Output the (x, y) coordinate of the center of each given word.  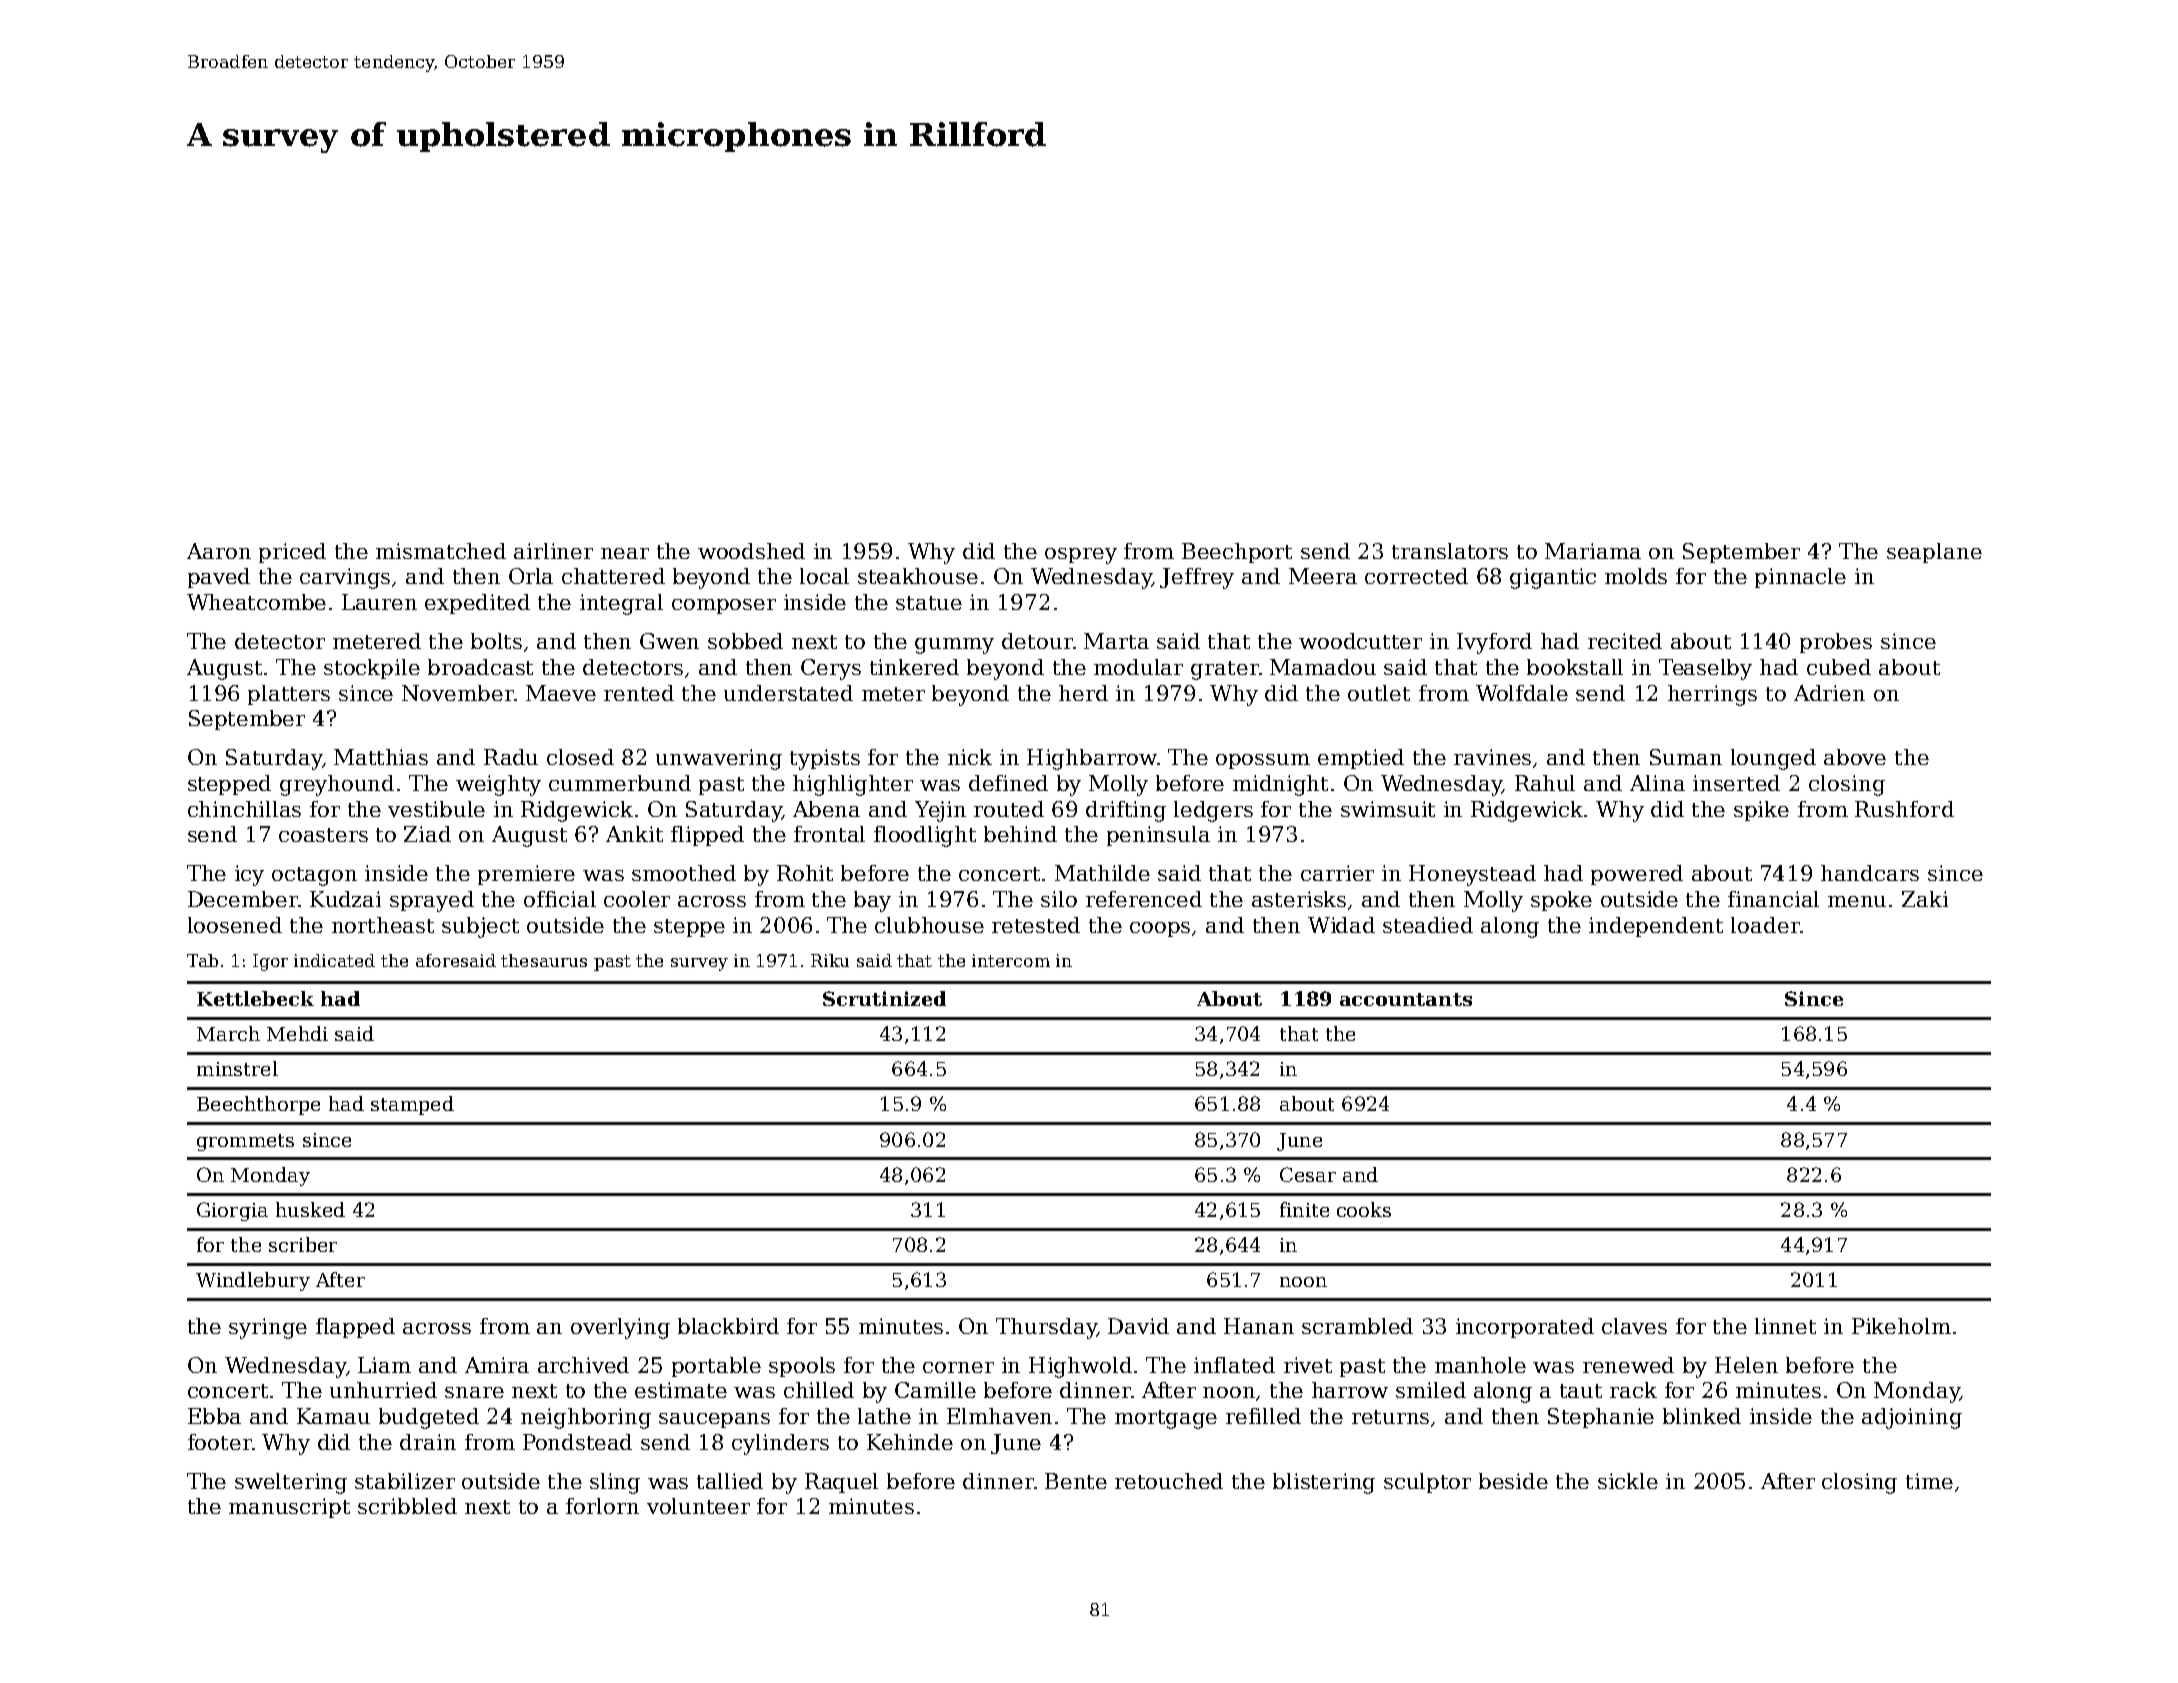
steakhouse (918, 576)
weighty (498, 785)
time (1929, 1481)
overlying (620, 1328)
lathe (884, 1416)
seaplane (1934, 553)
